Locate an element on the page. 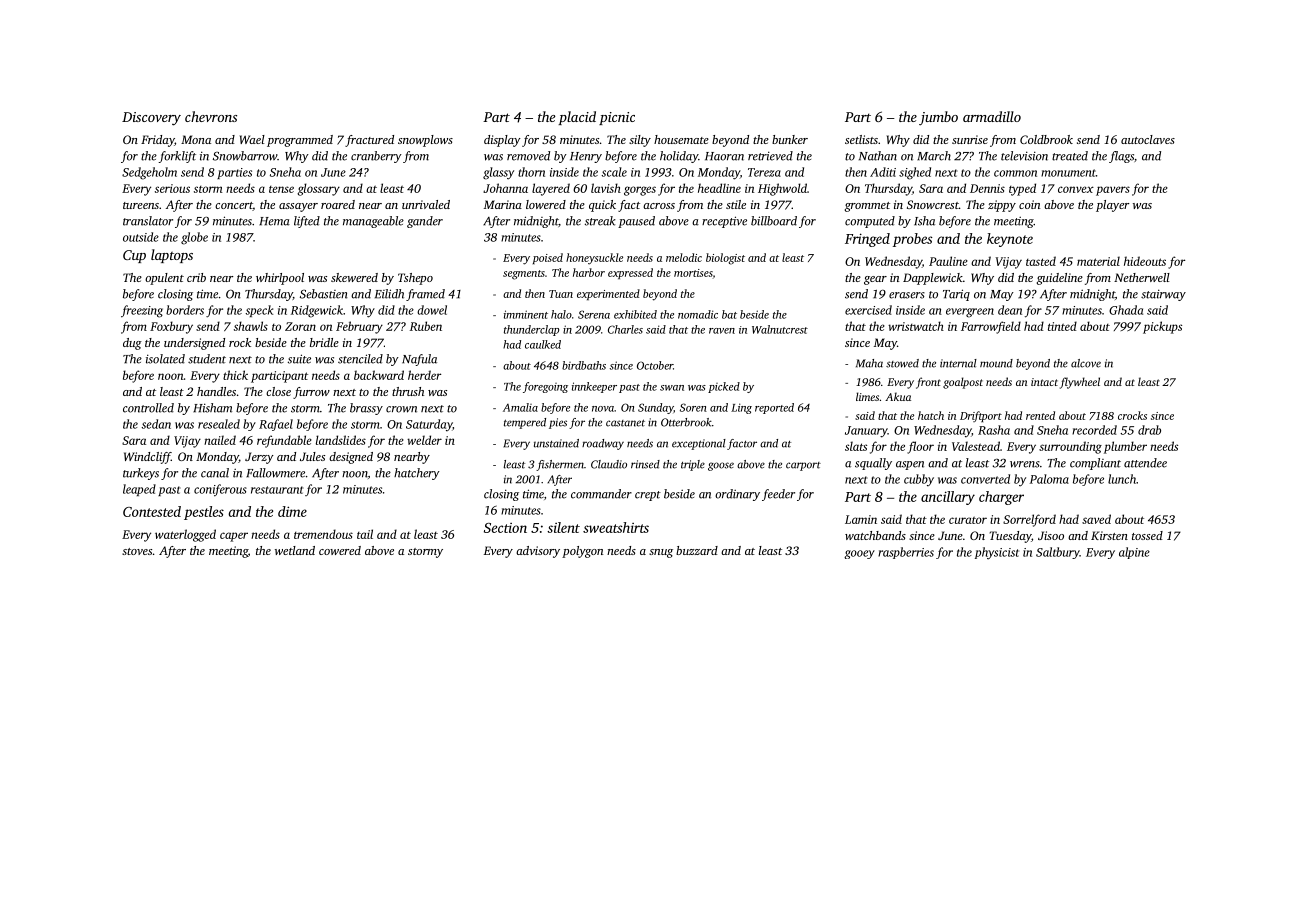 This page has width=1308, height=924. picnic is located at coordinates (617, 118).
